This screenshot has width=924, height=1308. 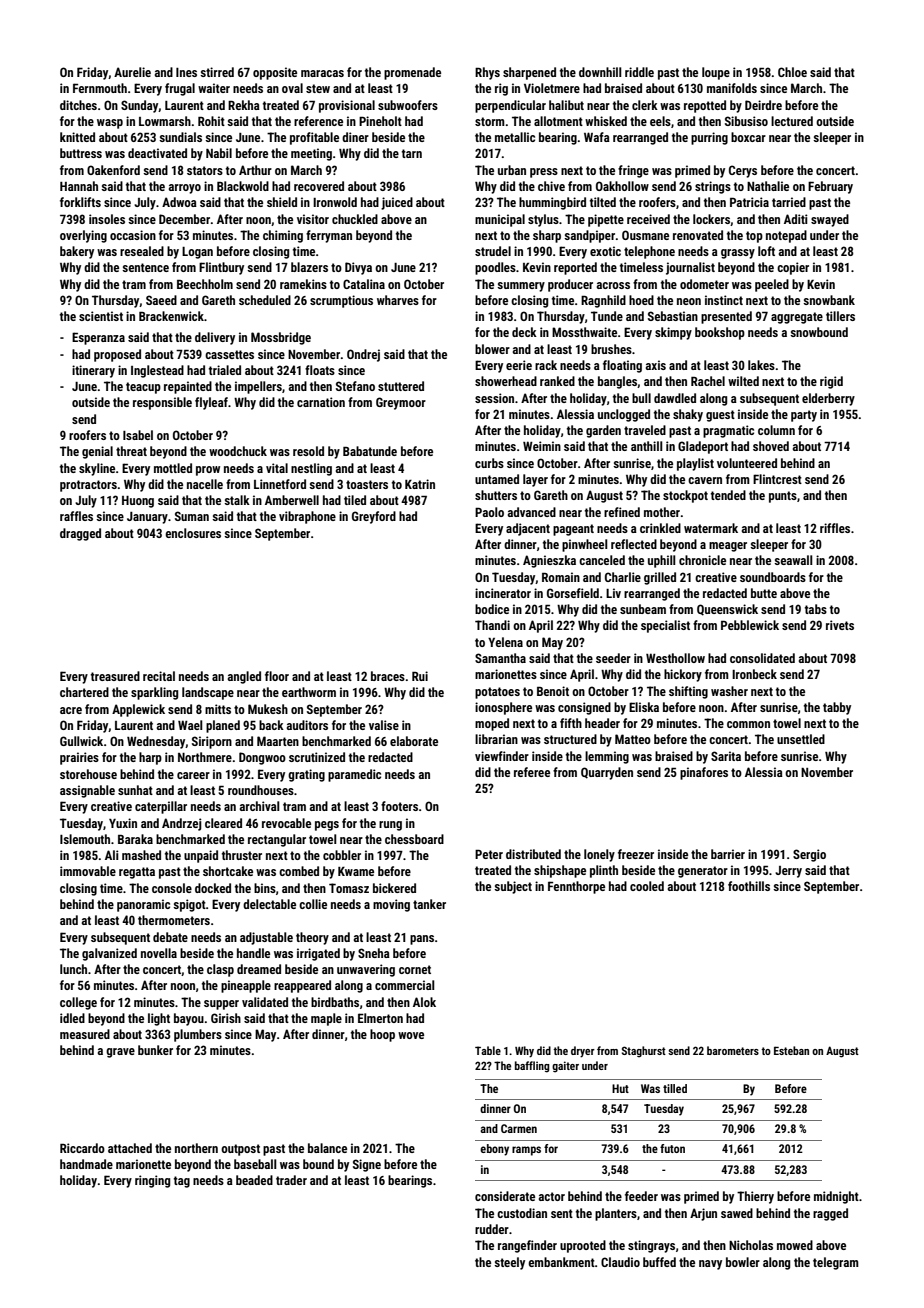 What do you see at coordinates (566, 105) in the screenshot?
I see `halibut` at bounding box center [566, 105].
